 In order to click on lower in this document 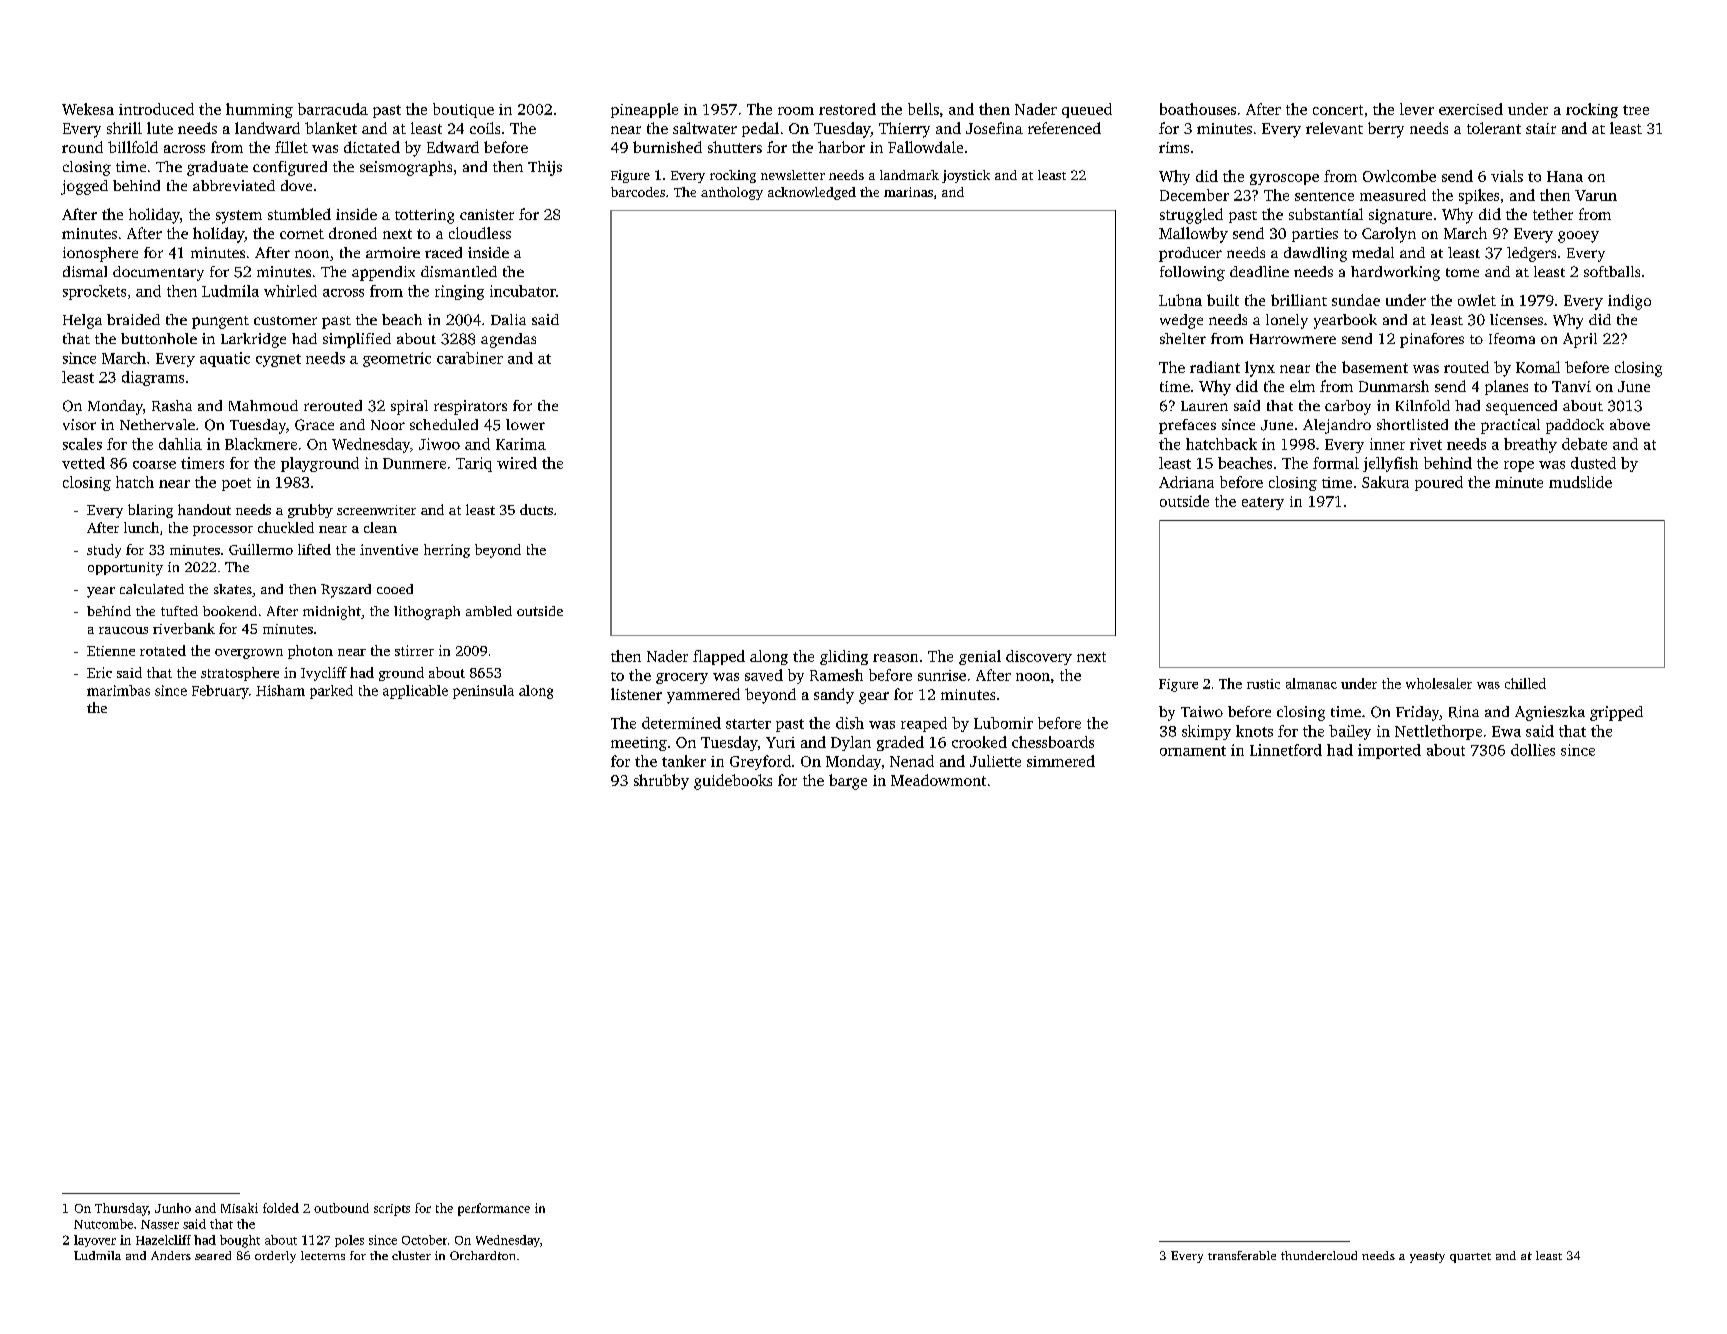, I will do `click(525, 424)`.
